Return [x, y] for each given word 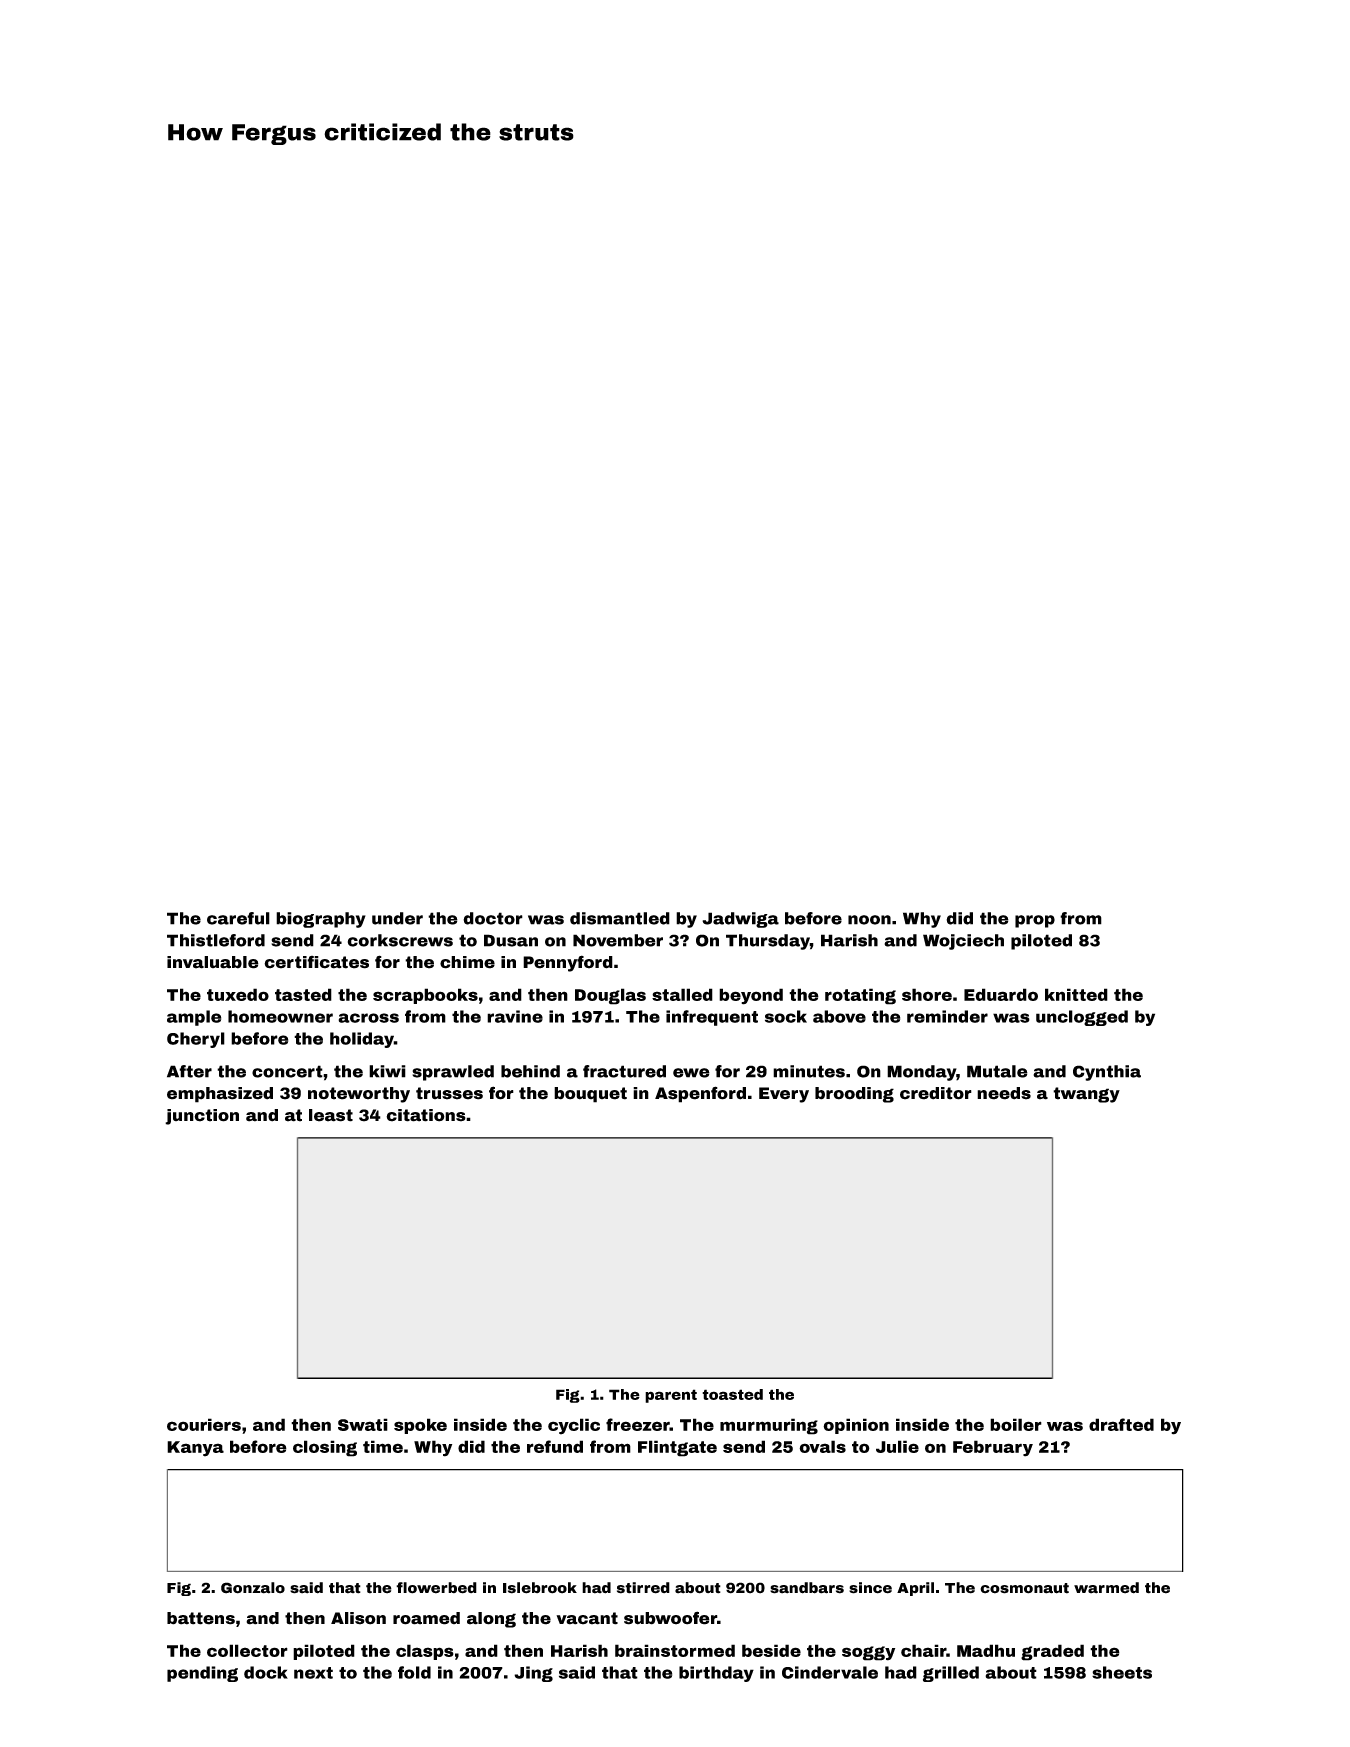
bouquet [590, 1095]
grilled [951, 1674]
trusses [449, 1093]
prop [1035, 921]
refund [555, 1446]
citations [426, 1115]
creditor [936, 1093]
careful [238, 918]
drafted [1121, 1424]
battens [201, 1618]
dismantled [620, 918]
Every [784, 1095]
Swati [363, 1424]
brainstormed [675, 1650]
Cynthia [1107, 1073]
